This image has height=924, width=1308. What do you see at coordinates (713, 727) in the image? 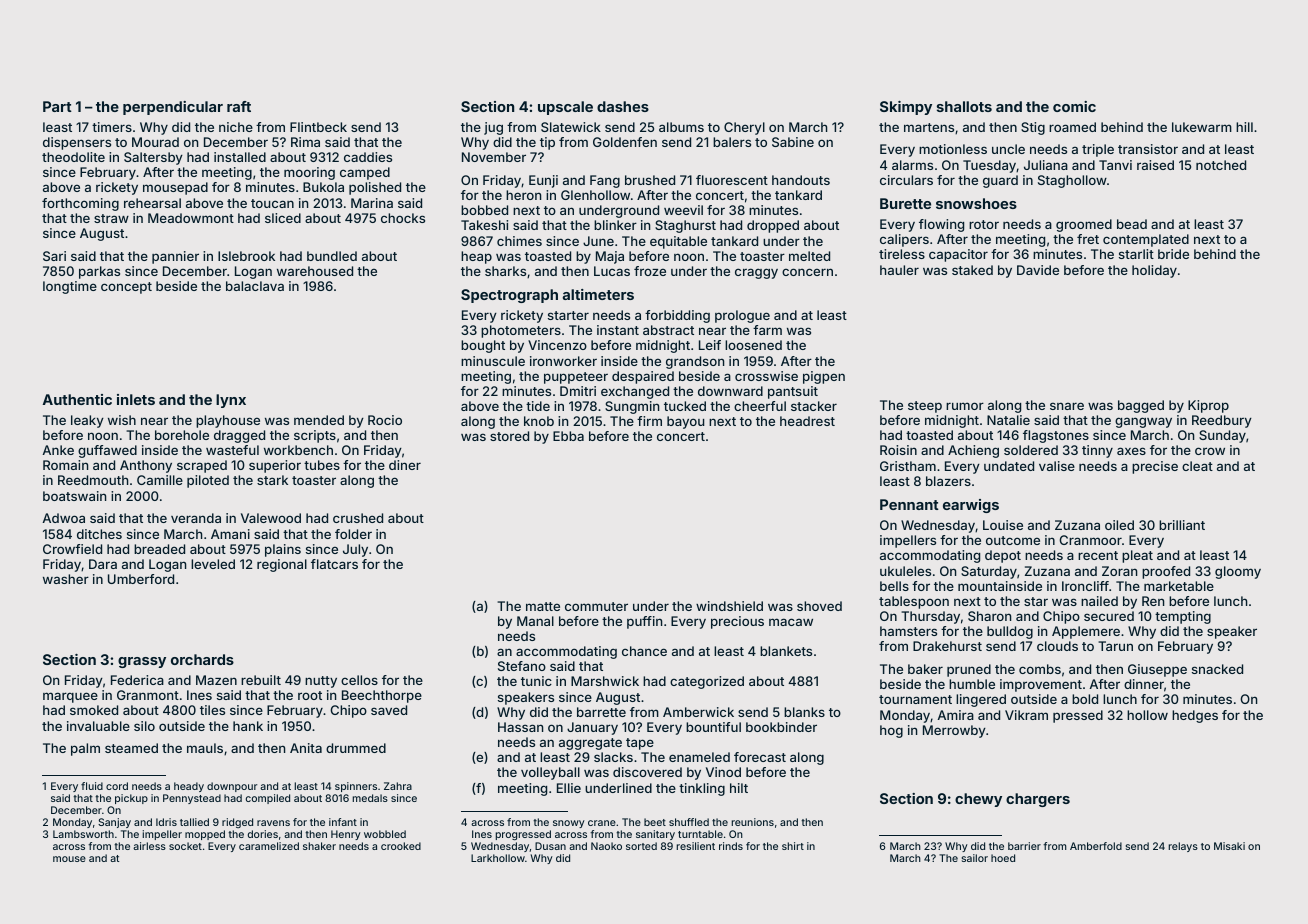
I see `bountiful` at bounding box center [713, 727].
